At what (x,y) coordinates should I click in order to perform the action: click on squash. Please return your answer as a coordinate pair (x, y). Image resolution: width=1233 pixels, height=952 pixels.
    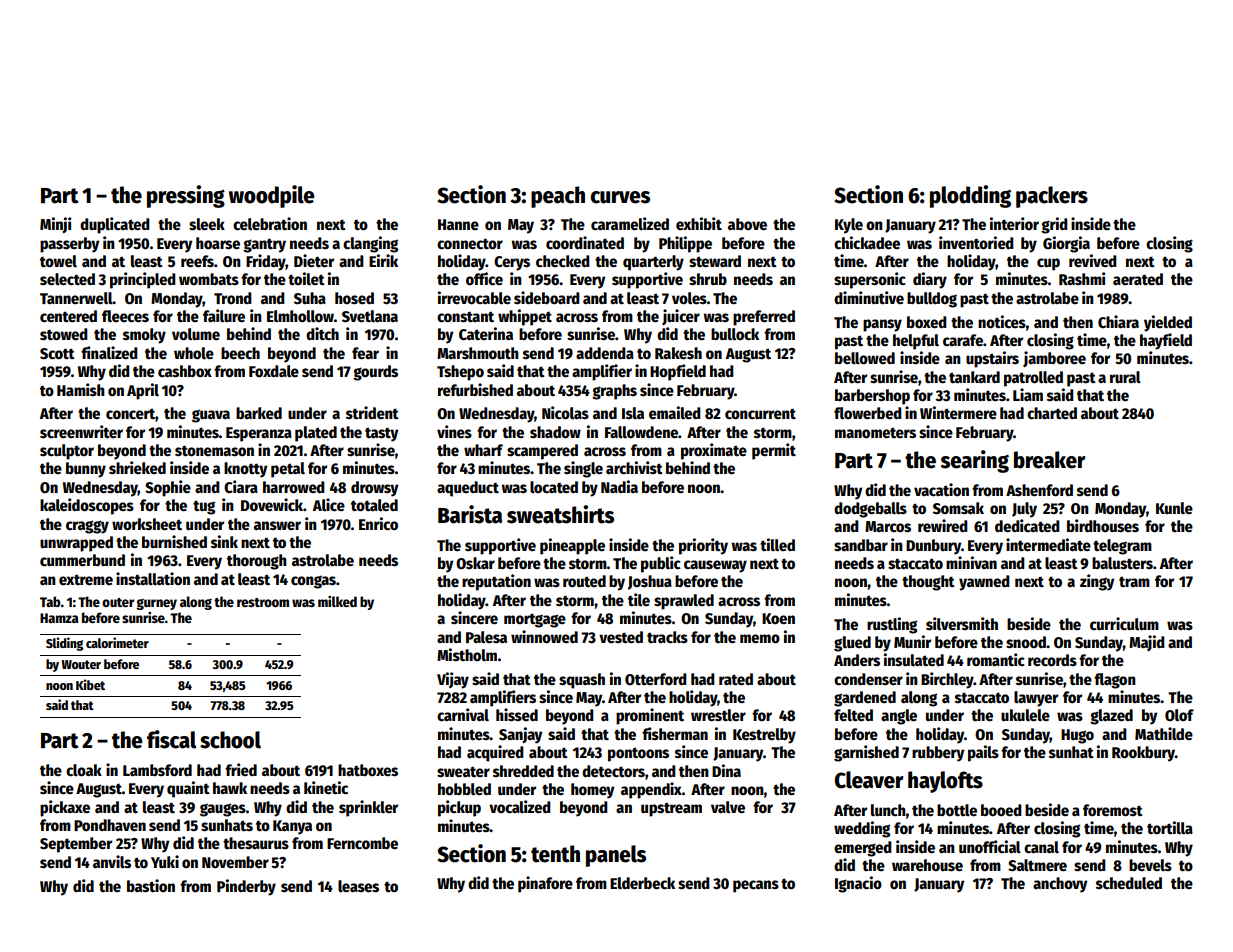
    Looking at the image, I should click on (582, 681).
